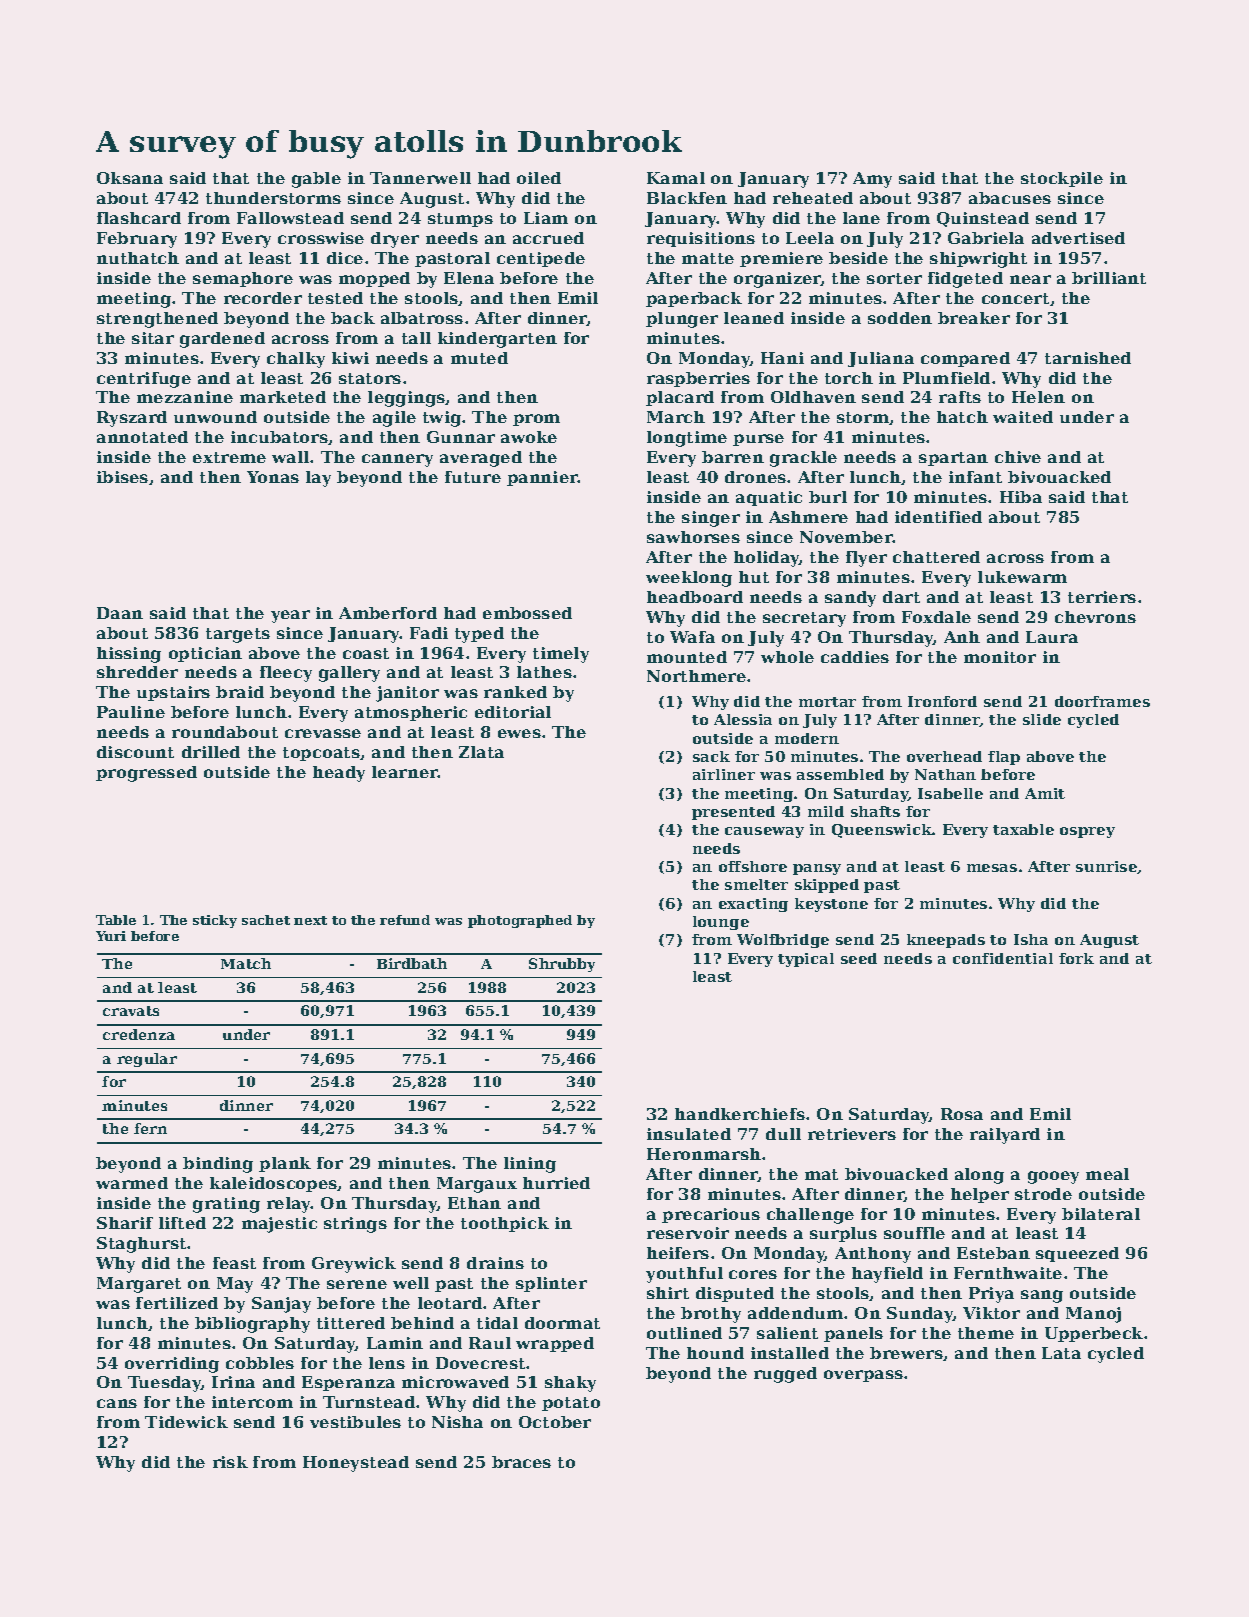 The width and height of the document is (1249, 1617). I want to click on risk, so click(230, 1462).
